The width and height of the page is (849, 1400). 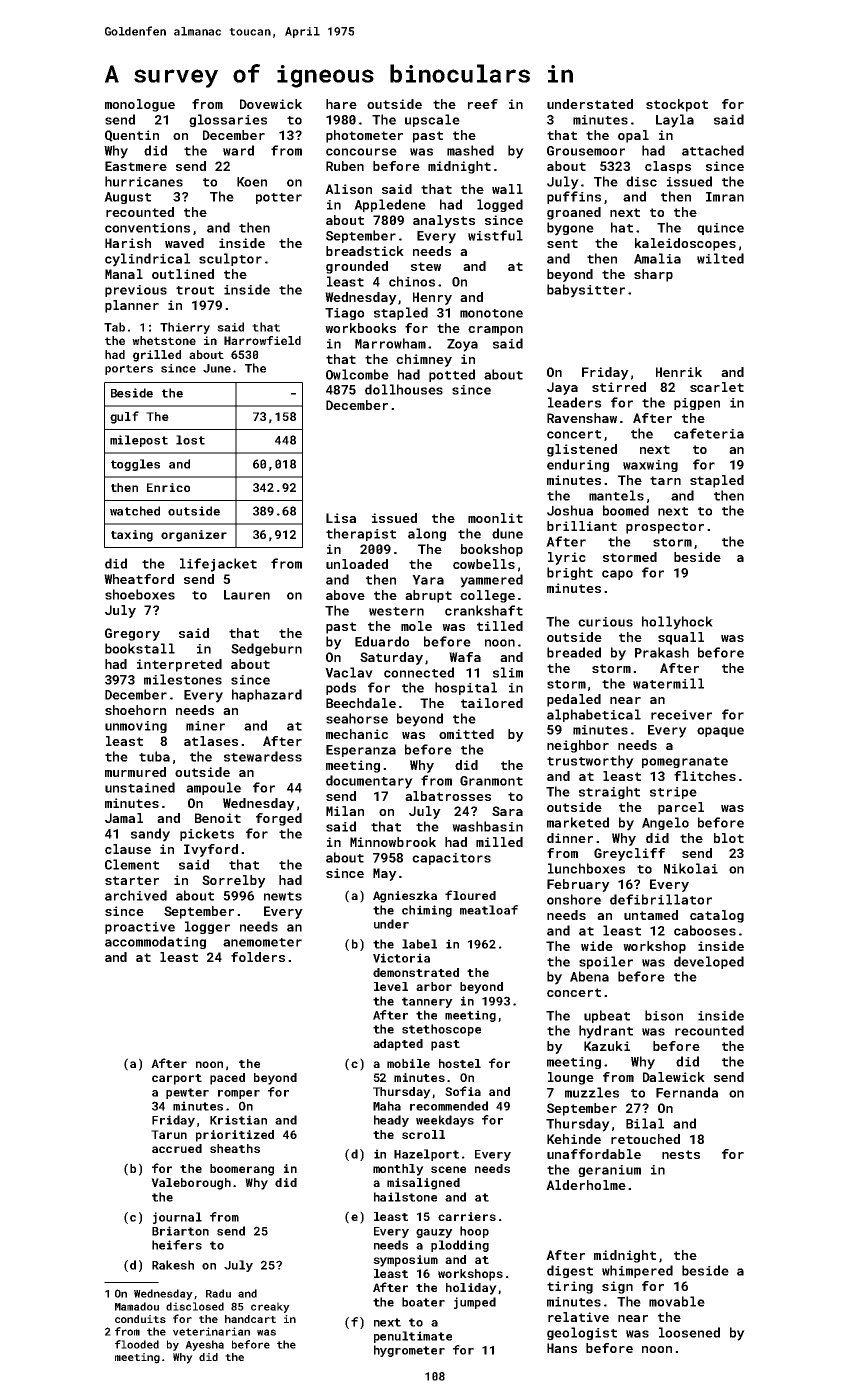 What do you see at coordinates (137, 1344) in the page?
I see `flooded` at bounding box center [137, 1344].
